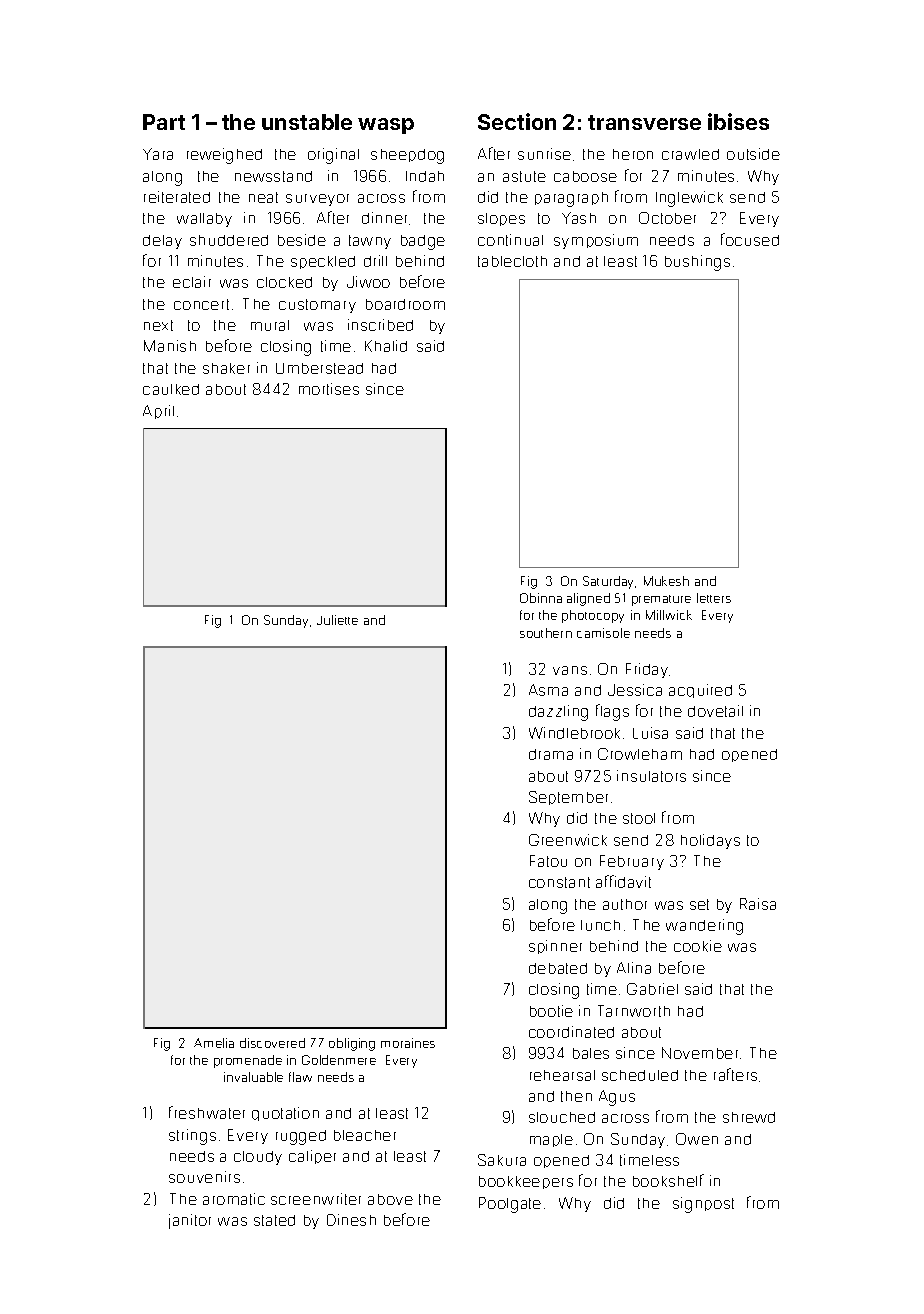  I want to click on janitor, so click(190, 1221).
